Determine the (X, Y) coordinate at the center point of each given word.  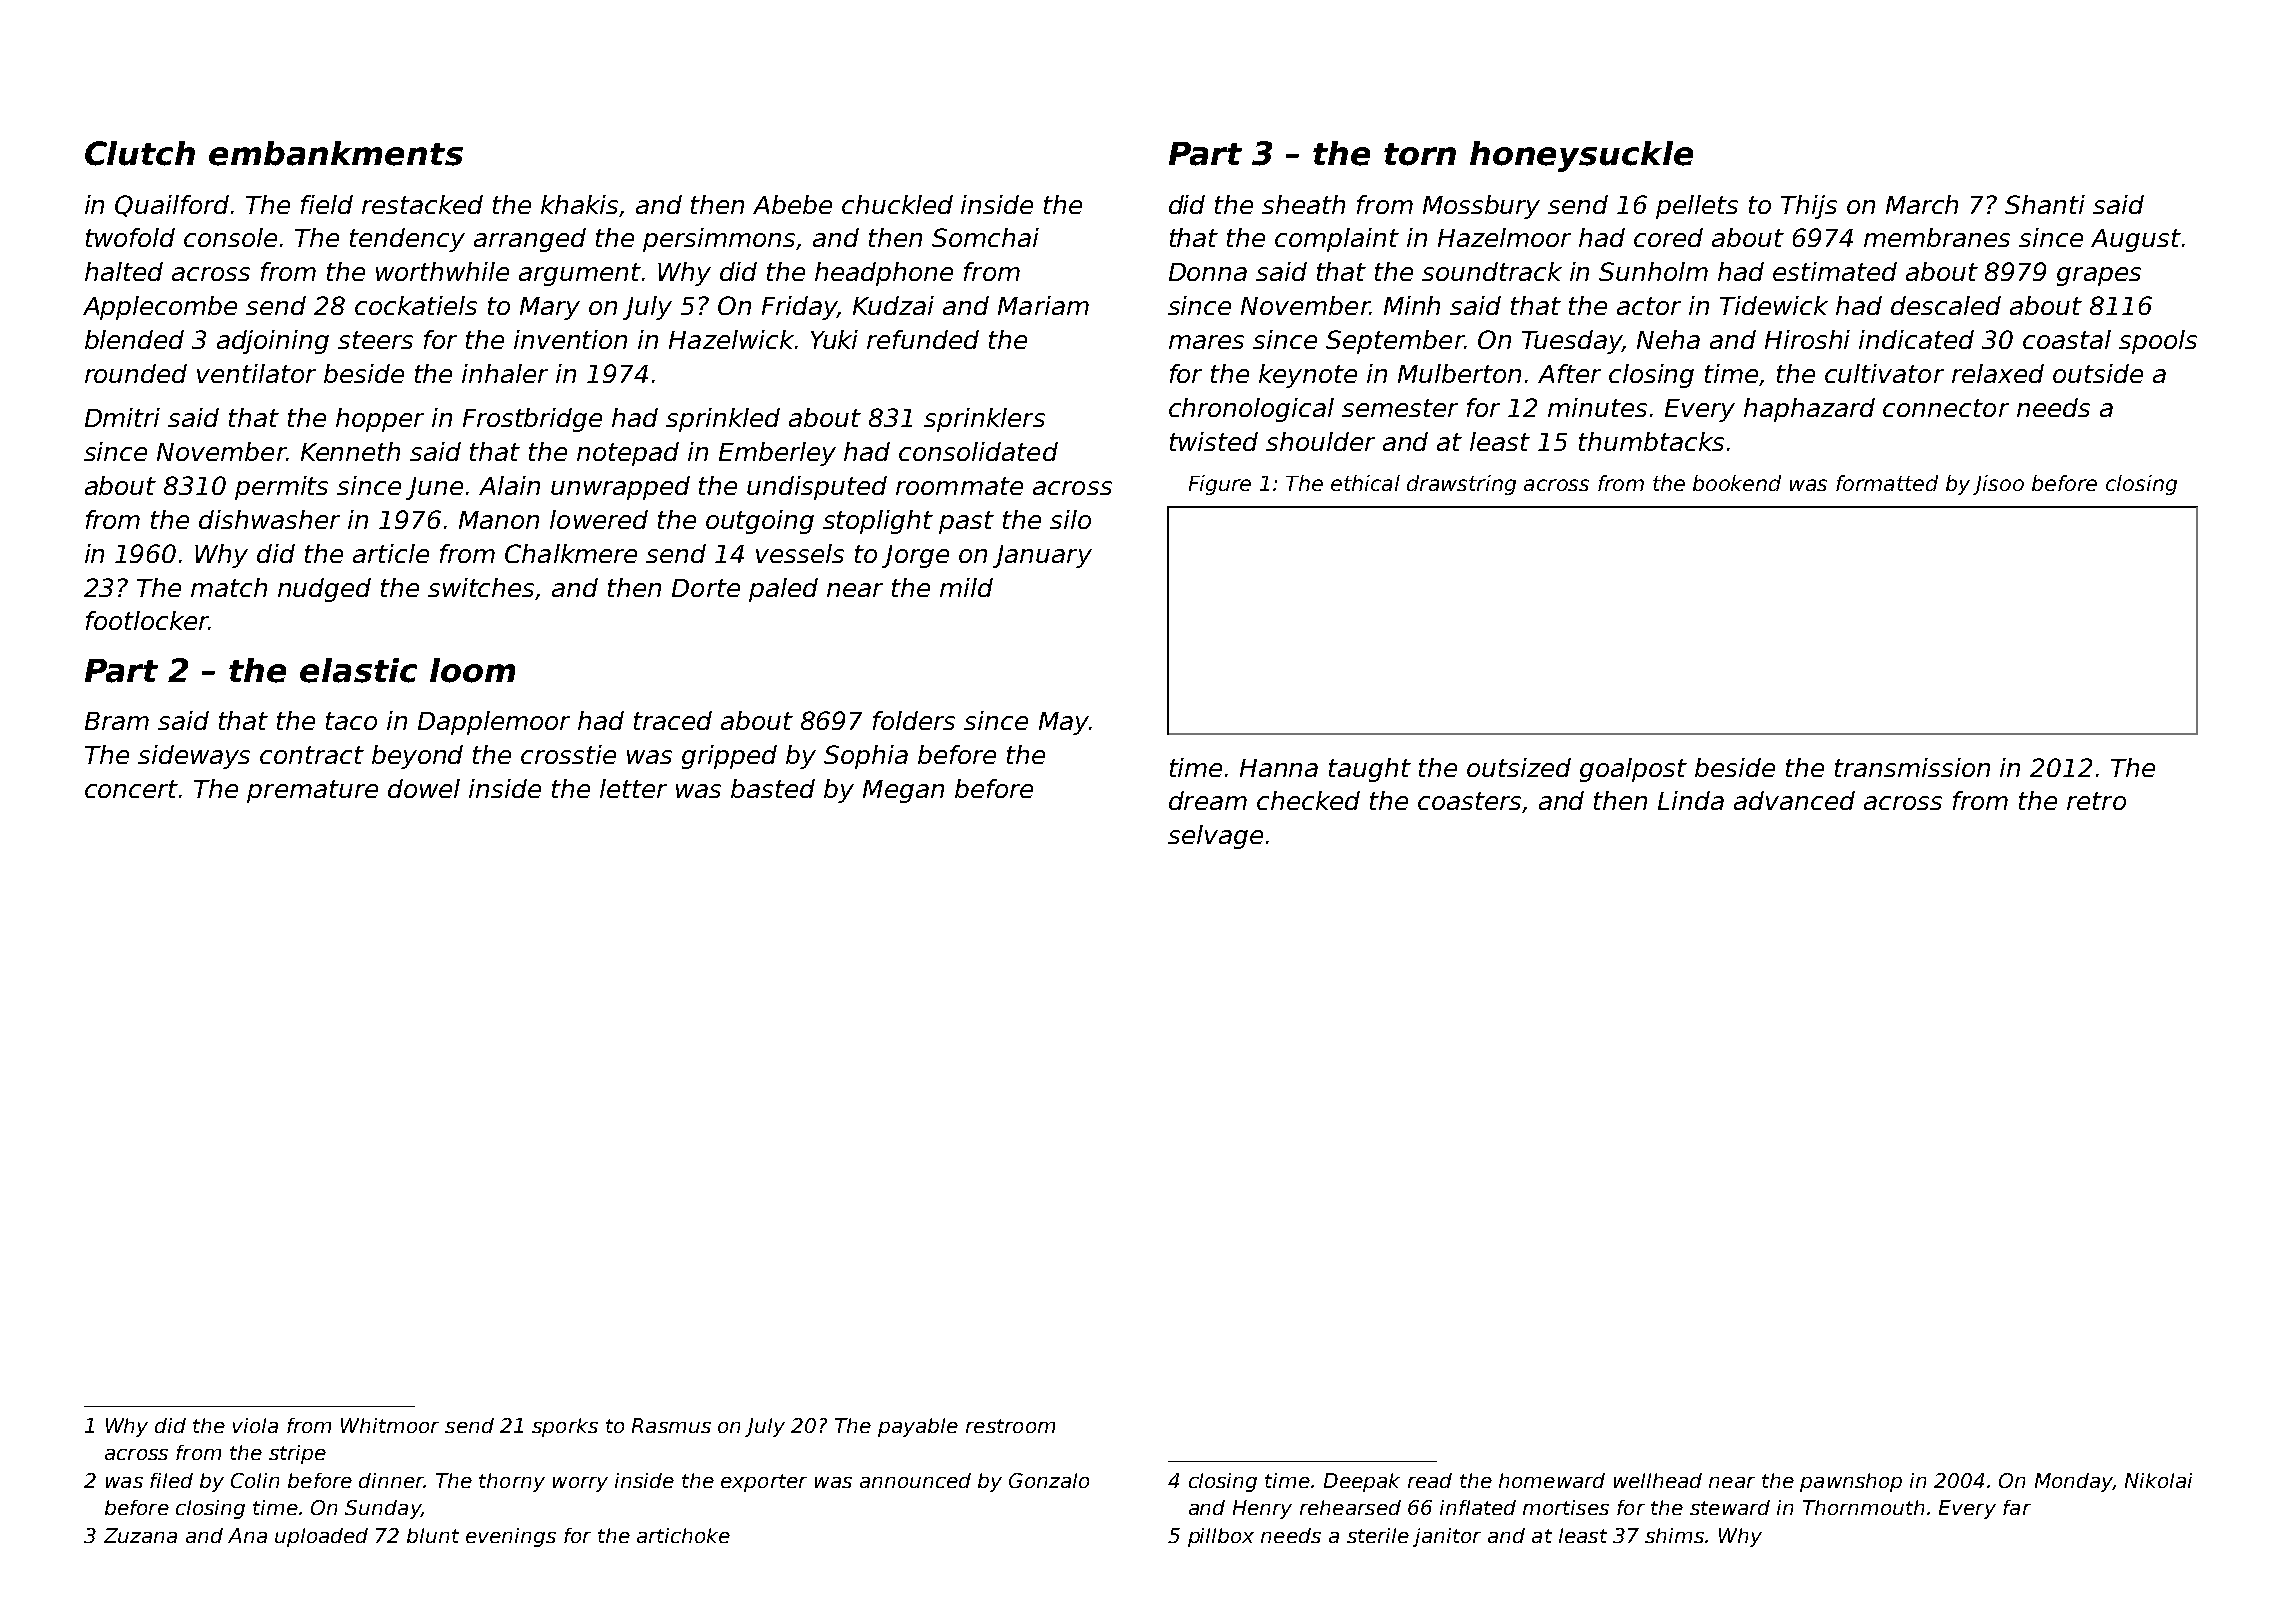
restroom (1010, 1426)
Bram (117, 721)
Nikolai (2158, 1480)
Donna (1208, 272)
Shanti (2045, 204)
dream (1208, 800)
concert (131, 789)
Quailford (172, 206)
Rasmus (671, 1425)
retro (2096, 801)
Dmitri (122, 417)
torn (1420, 154)
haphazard (1809, 410)
